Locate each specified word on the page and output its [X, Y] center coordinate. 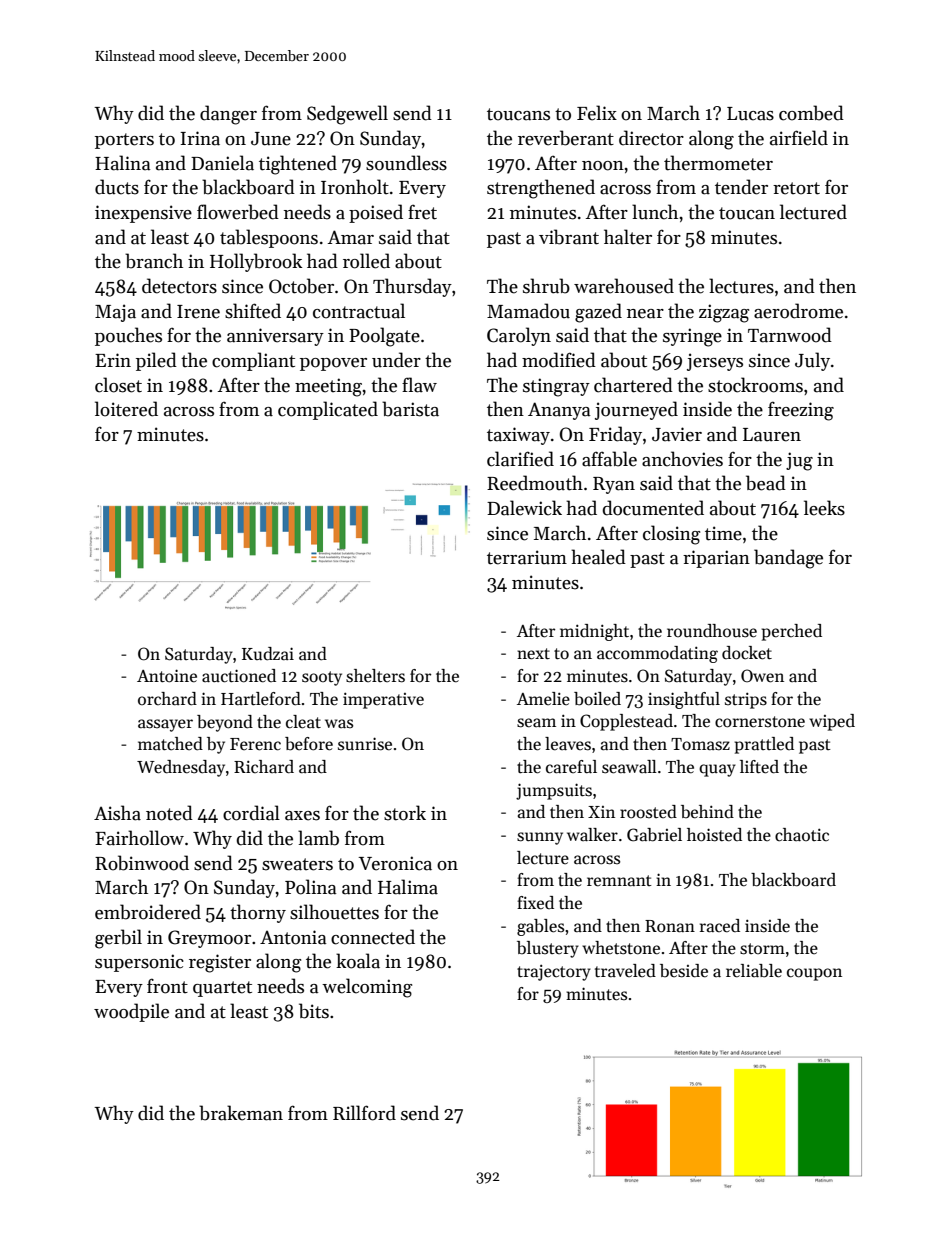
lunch [655, 212]
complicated [328, 410]
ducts [117, 187]
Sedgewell [347, 115]
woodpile [131, 1012]
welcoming [367, 988]
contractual [359, 311]
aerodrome [798, 311]
